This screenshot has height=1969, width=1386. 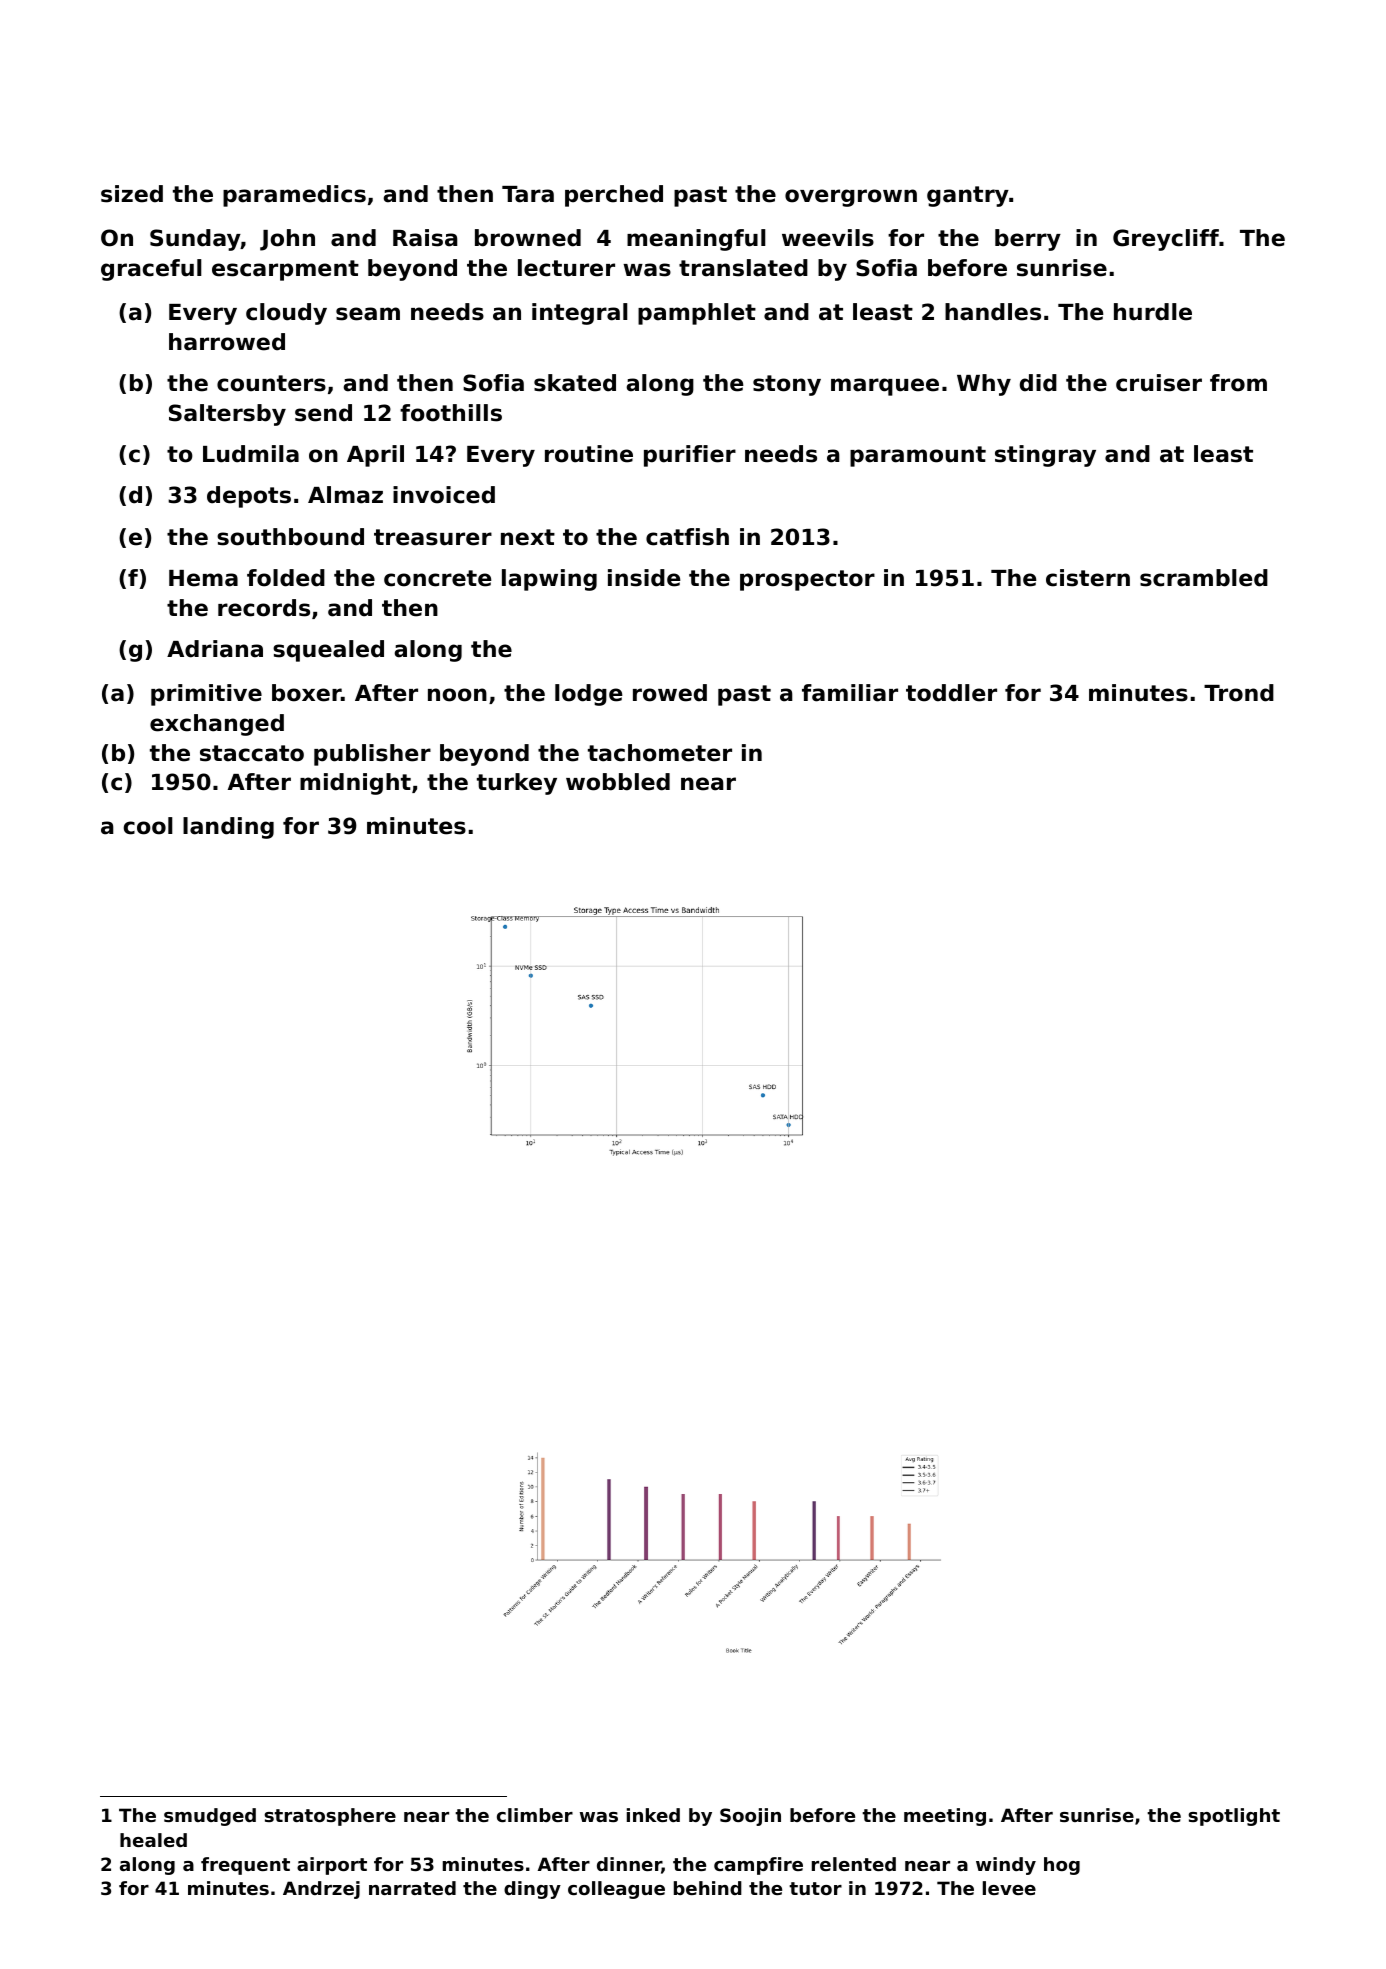 What do you see at coordinates (618, 782) in the screenshot?
I see `wobbled` at bounding box center [618, 782].
